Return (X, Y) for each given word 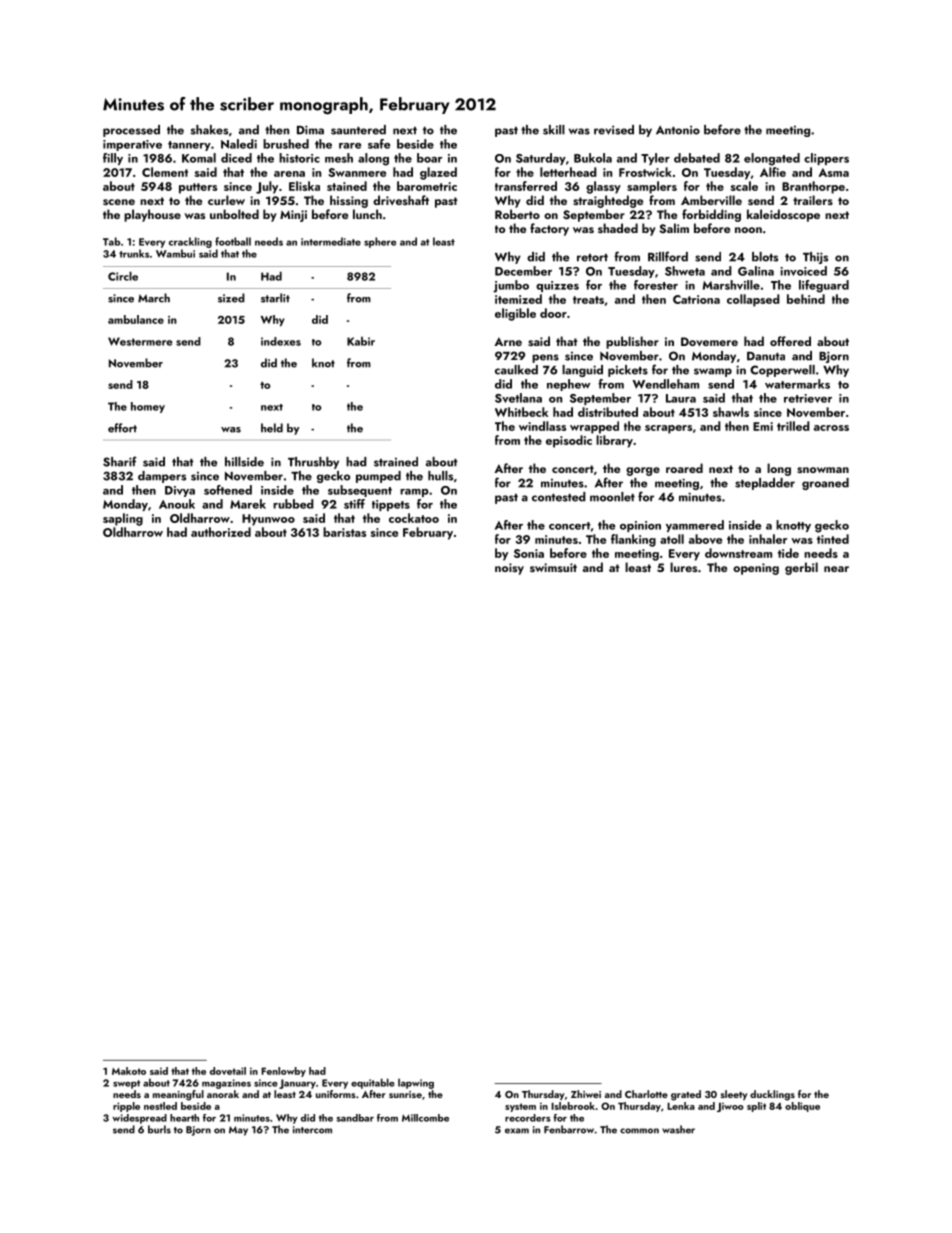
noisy (509, 569)
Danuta (766, 356)
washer (678, 1129)
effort (122, 428)
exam (517, 1131)
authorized (221, 532)
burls (159, 1129)
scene (119, 202)
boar (429, 158)
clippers (826, 159)
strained (396, 462)
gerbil (801, 568)
